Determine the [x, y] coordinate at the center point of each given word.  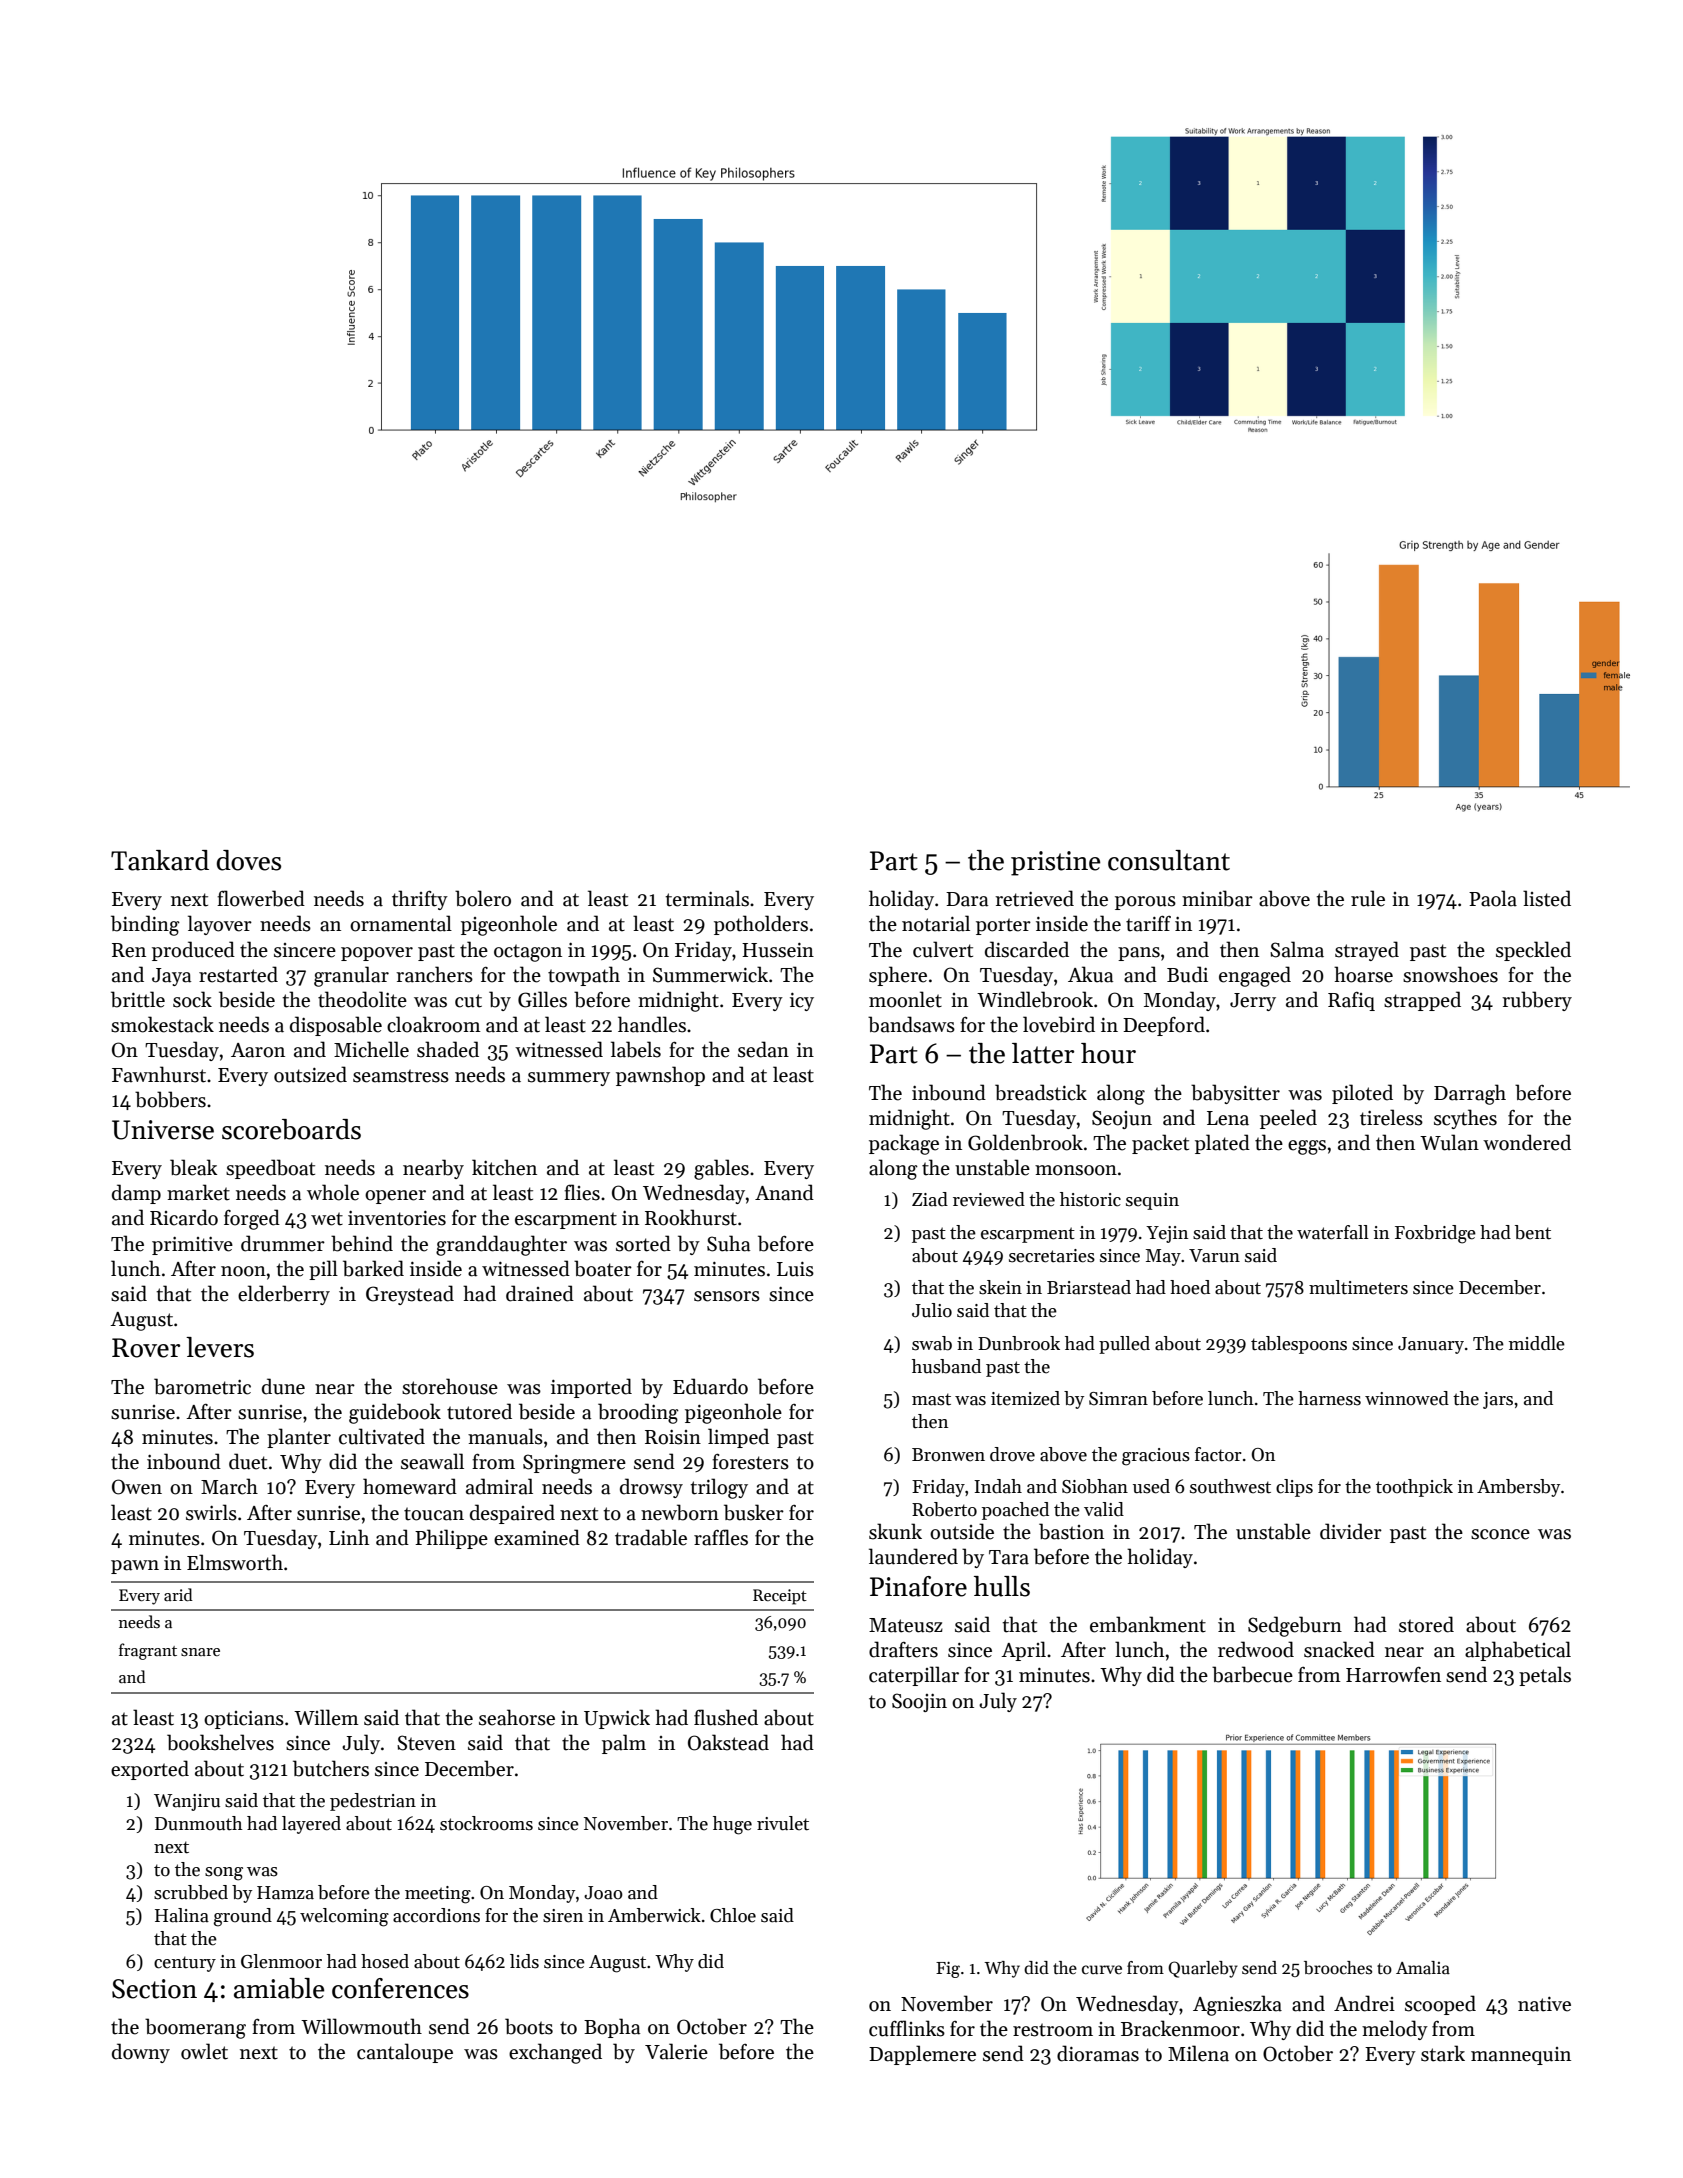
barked [373, 1268]
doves [249, 860]
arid [178, 1594]
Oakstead [728, 1742]
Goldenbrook [1025, 1142]
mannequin [1521, 2056]
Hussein [778, 950]
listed [1547, 898]
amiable [279, 1988]
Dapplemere [922, 2055]
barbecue [1252, 1674]
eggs [1307, 1147]
